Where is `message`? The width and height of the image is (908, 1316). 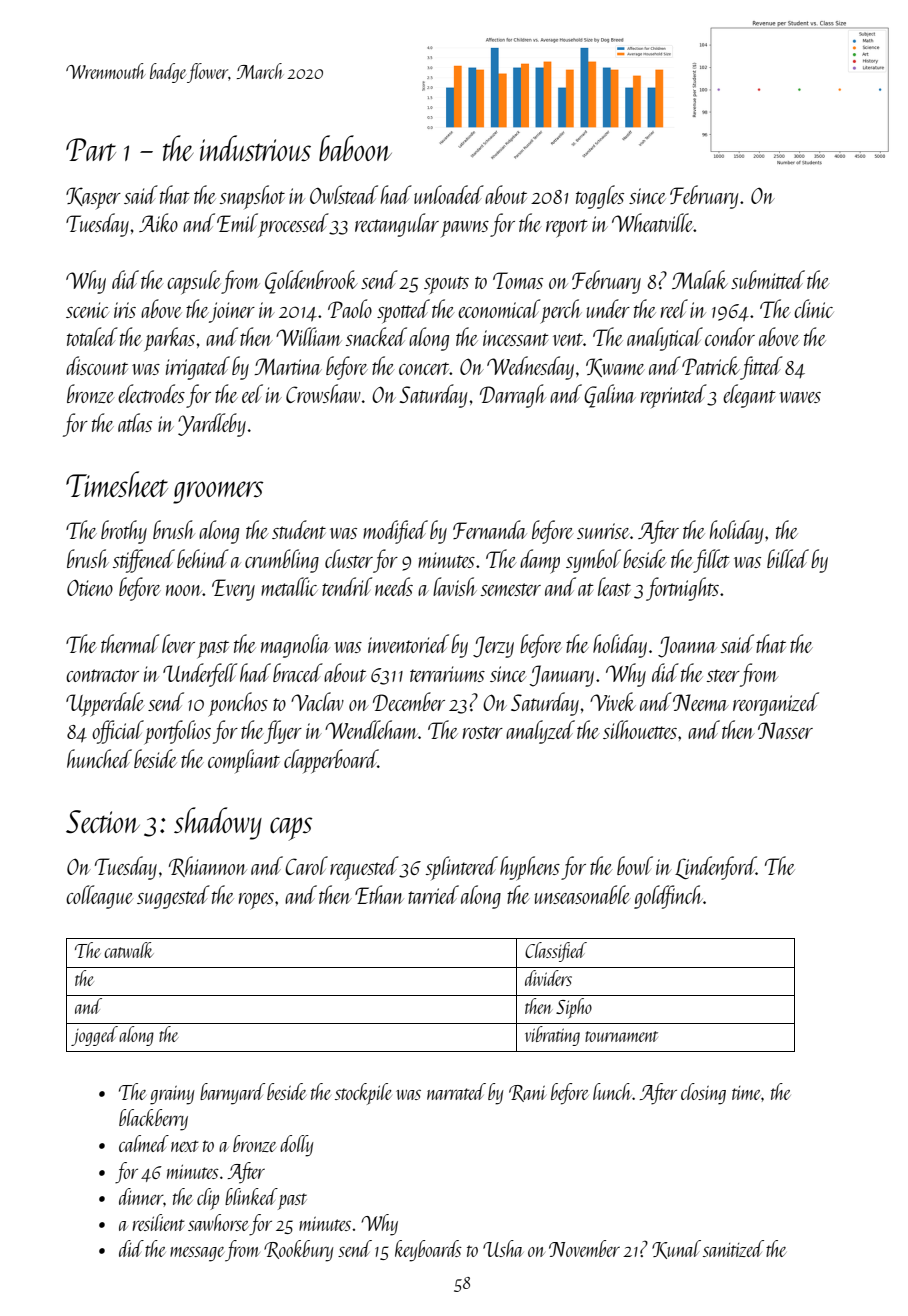 message is located at coordinates (197, 1254).
